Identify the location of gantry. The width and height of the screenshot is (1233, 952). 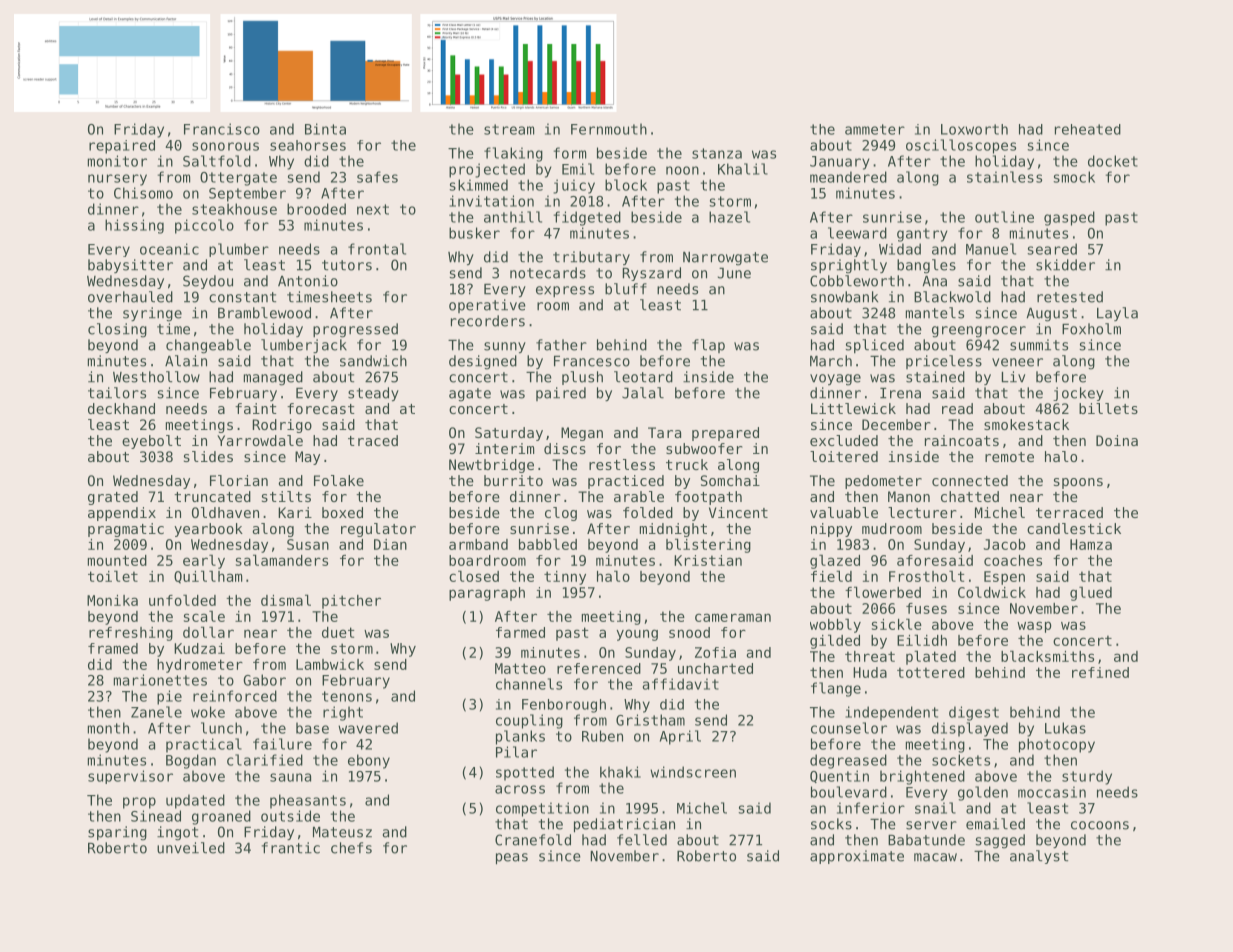
(922, 235).
